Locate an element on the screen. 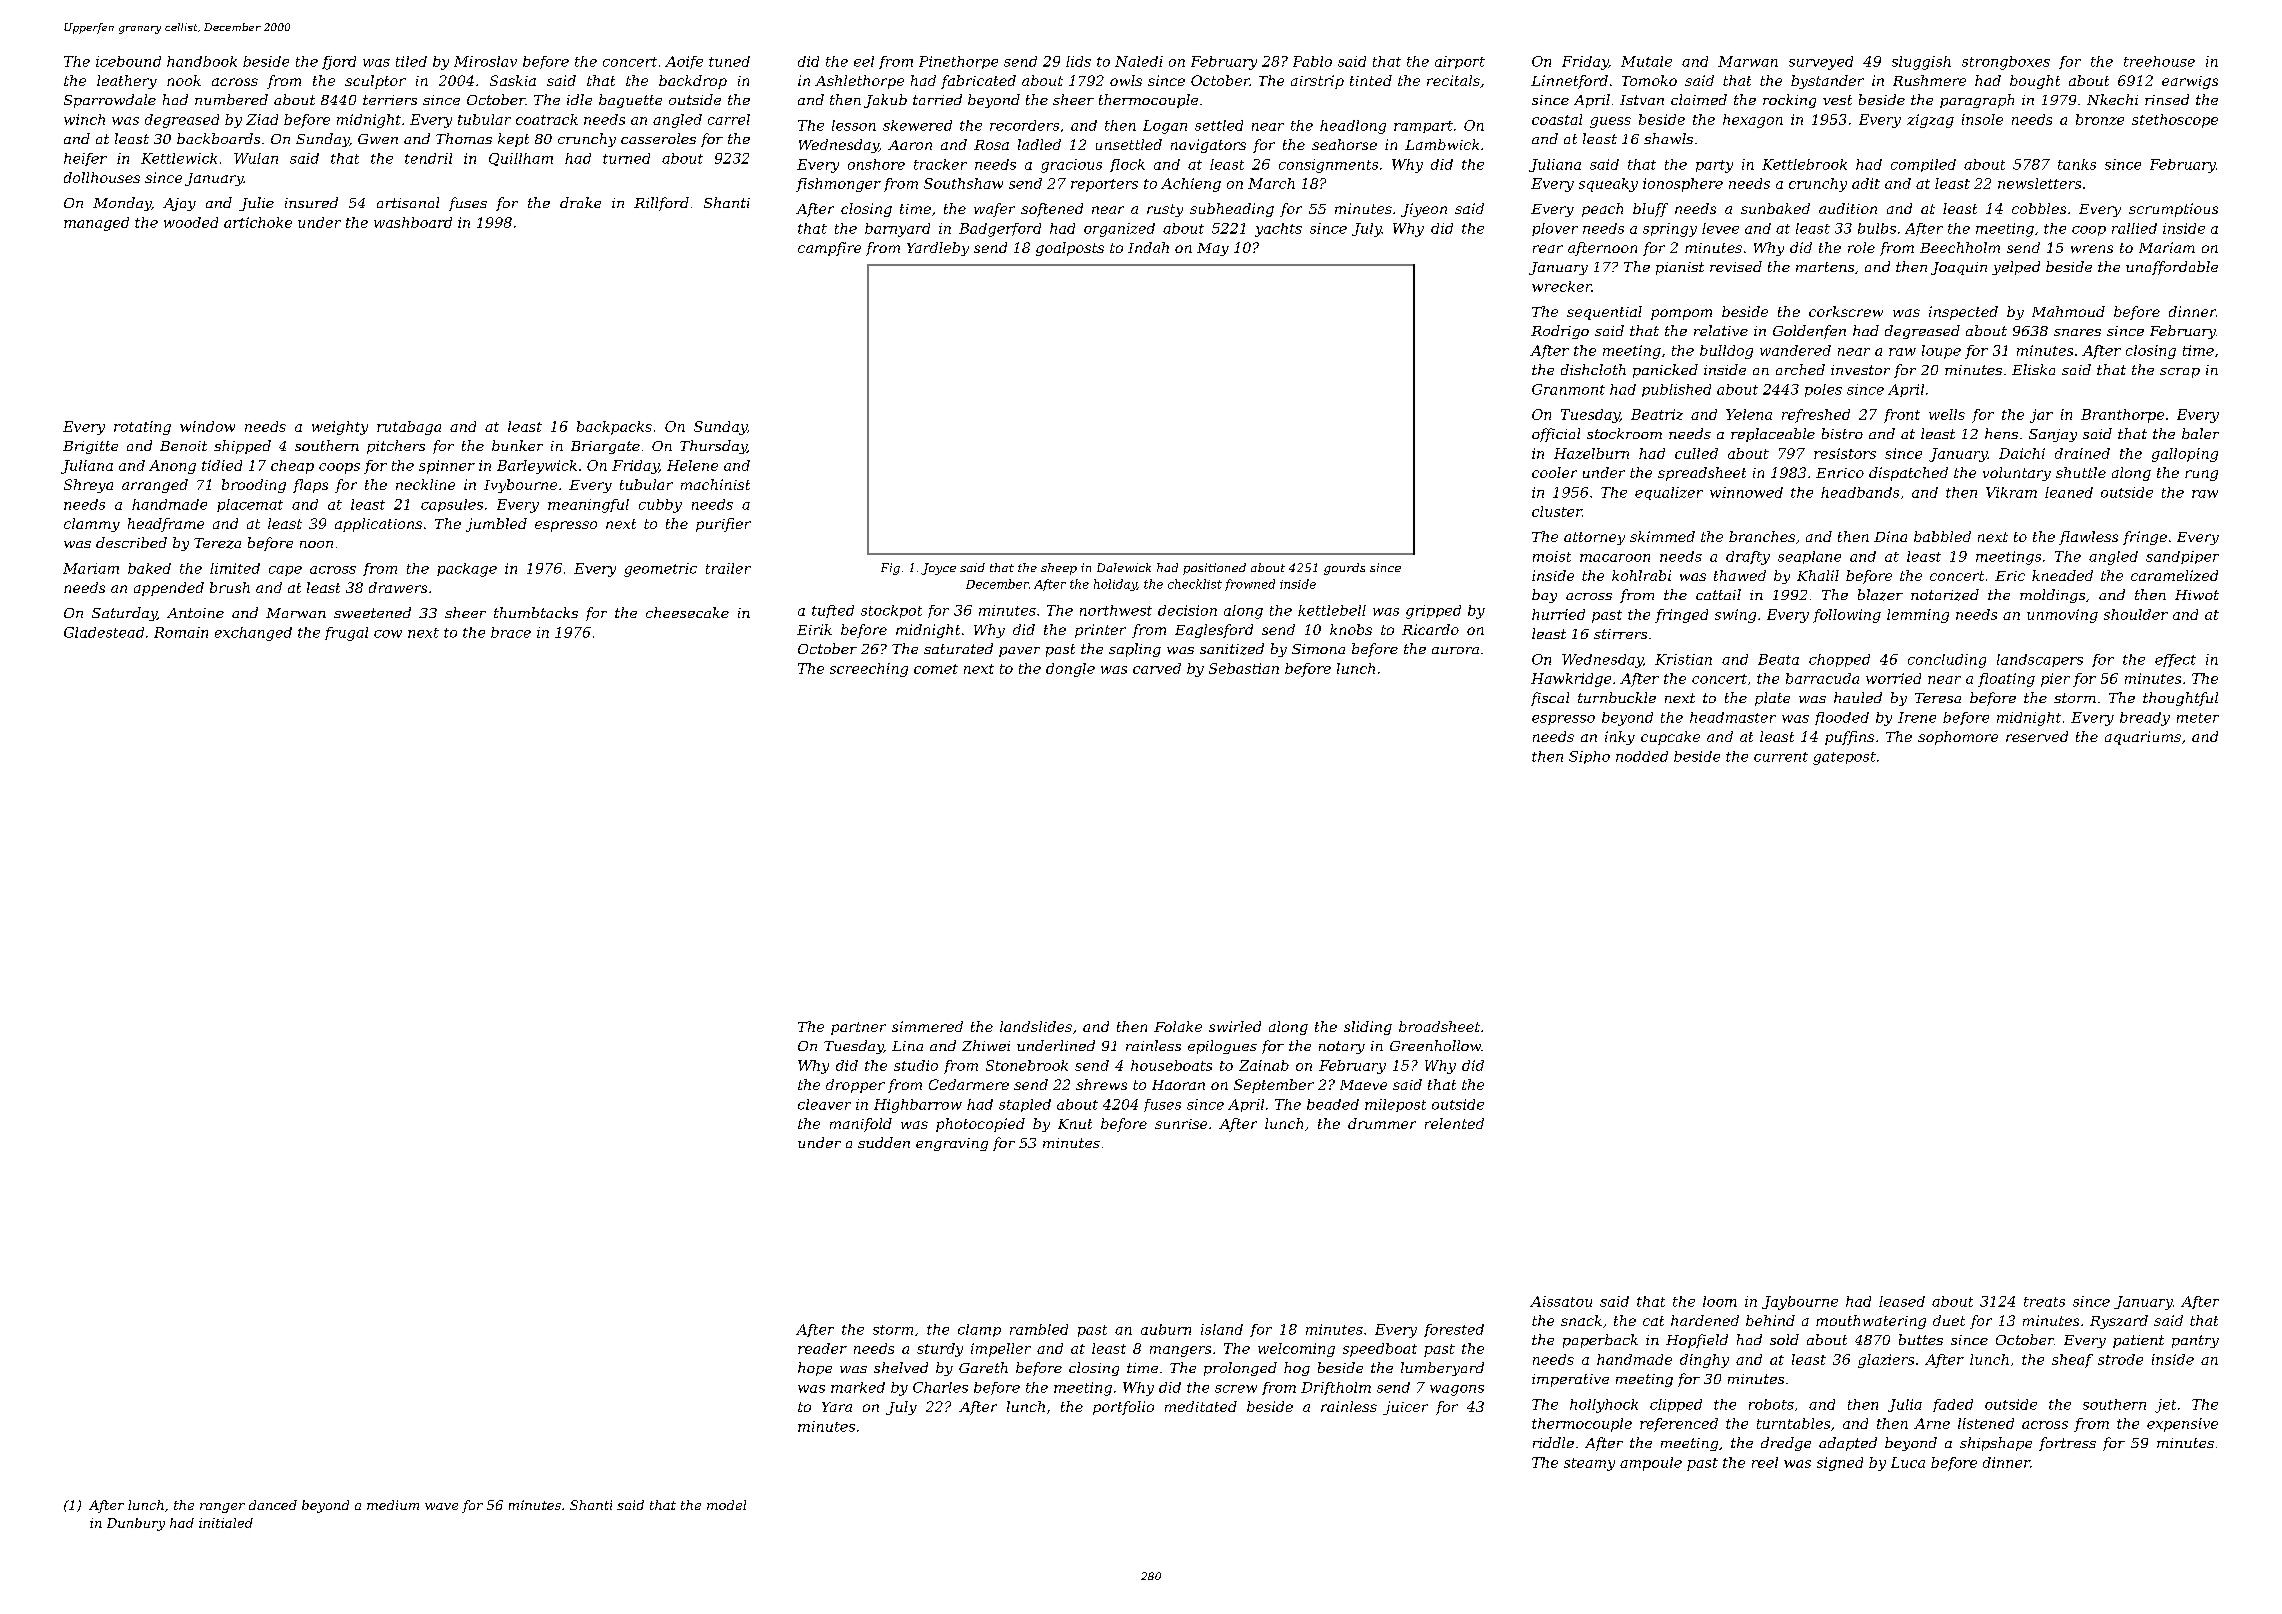 This screenshot has height=1614, width=2282. Monday is located at coordinates (122, 204).
